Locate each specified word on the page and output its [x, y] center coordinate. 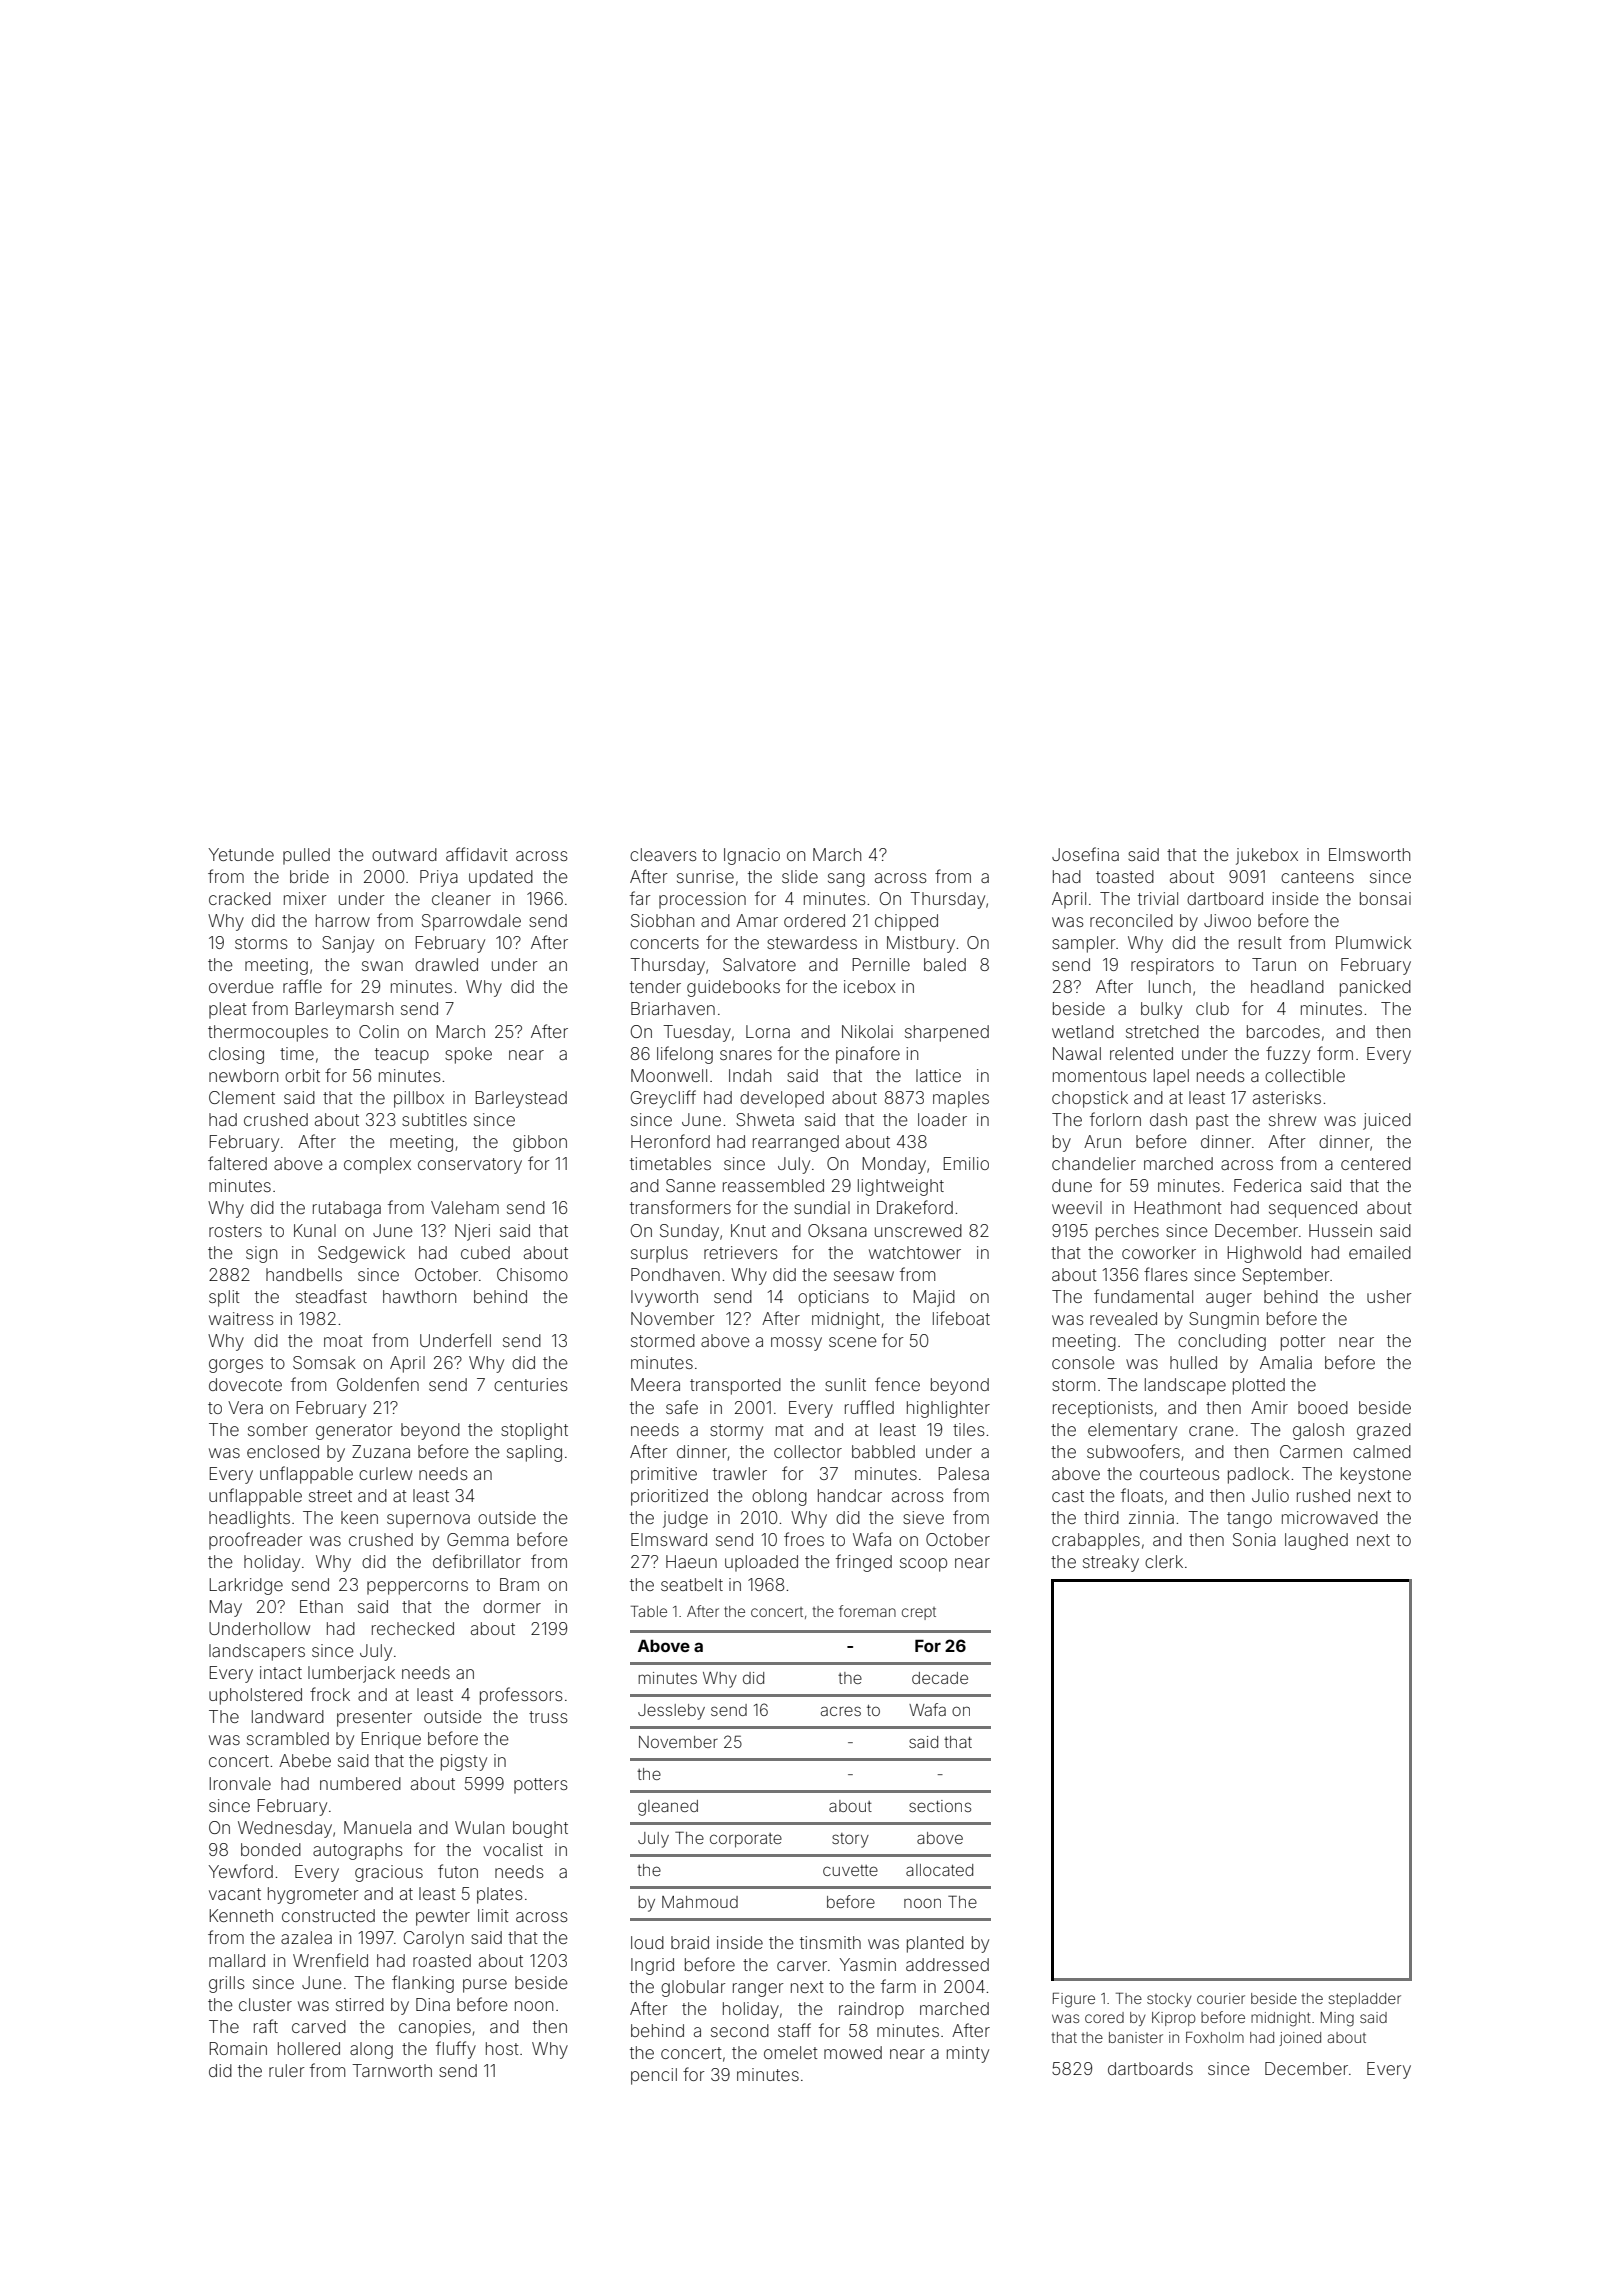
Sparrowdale [471, 922]
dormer [512, 1606]
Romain [238, 2048]
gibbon [540, 1143]
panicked [1375, 988]
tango [1249, 1520]
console [1083, 1362]
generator [354, 1432]
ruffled [869, 1407]
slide [800, 876]
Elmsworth [1369, 854]
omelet [791, 2052]
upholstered [255, 1696]
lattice [938, 1075]
